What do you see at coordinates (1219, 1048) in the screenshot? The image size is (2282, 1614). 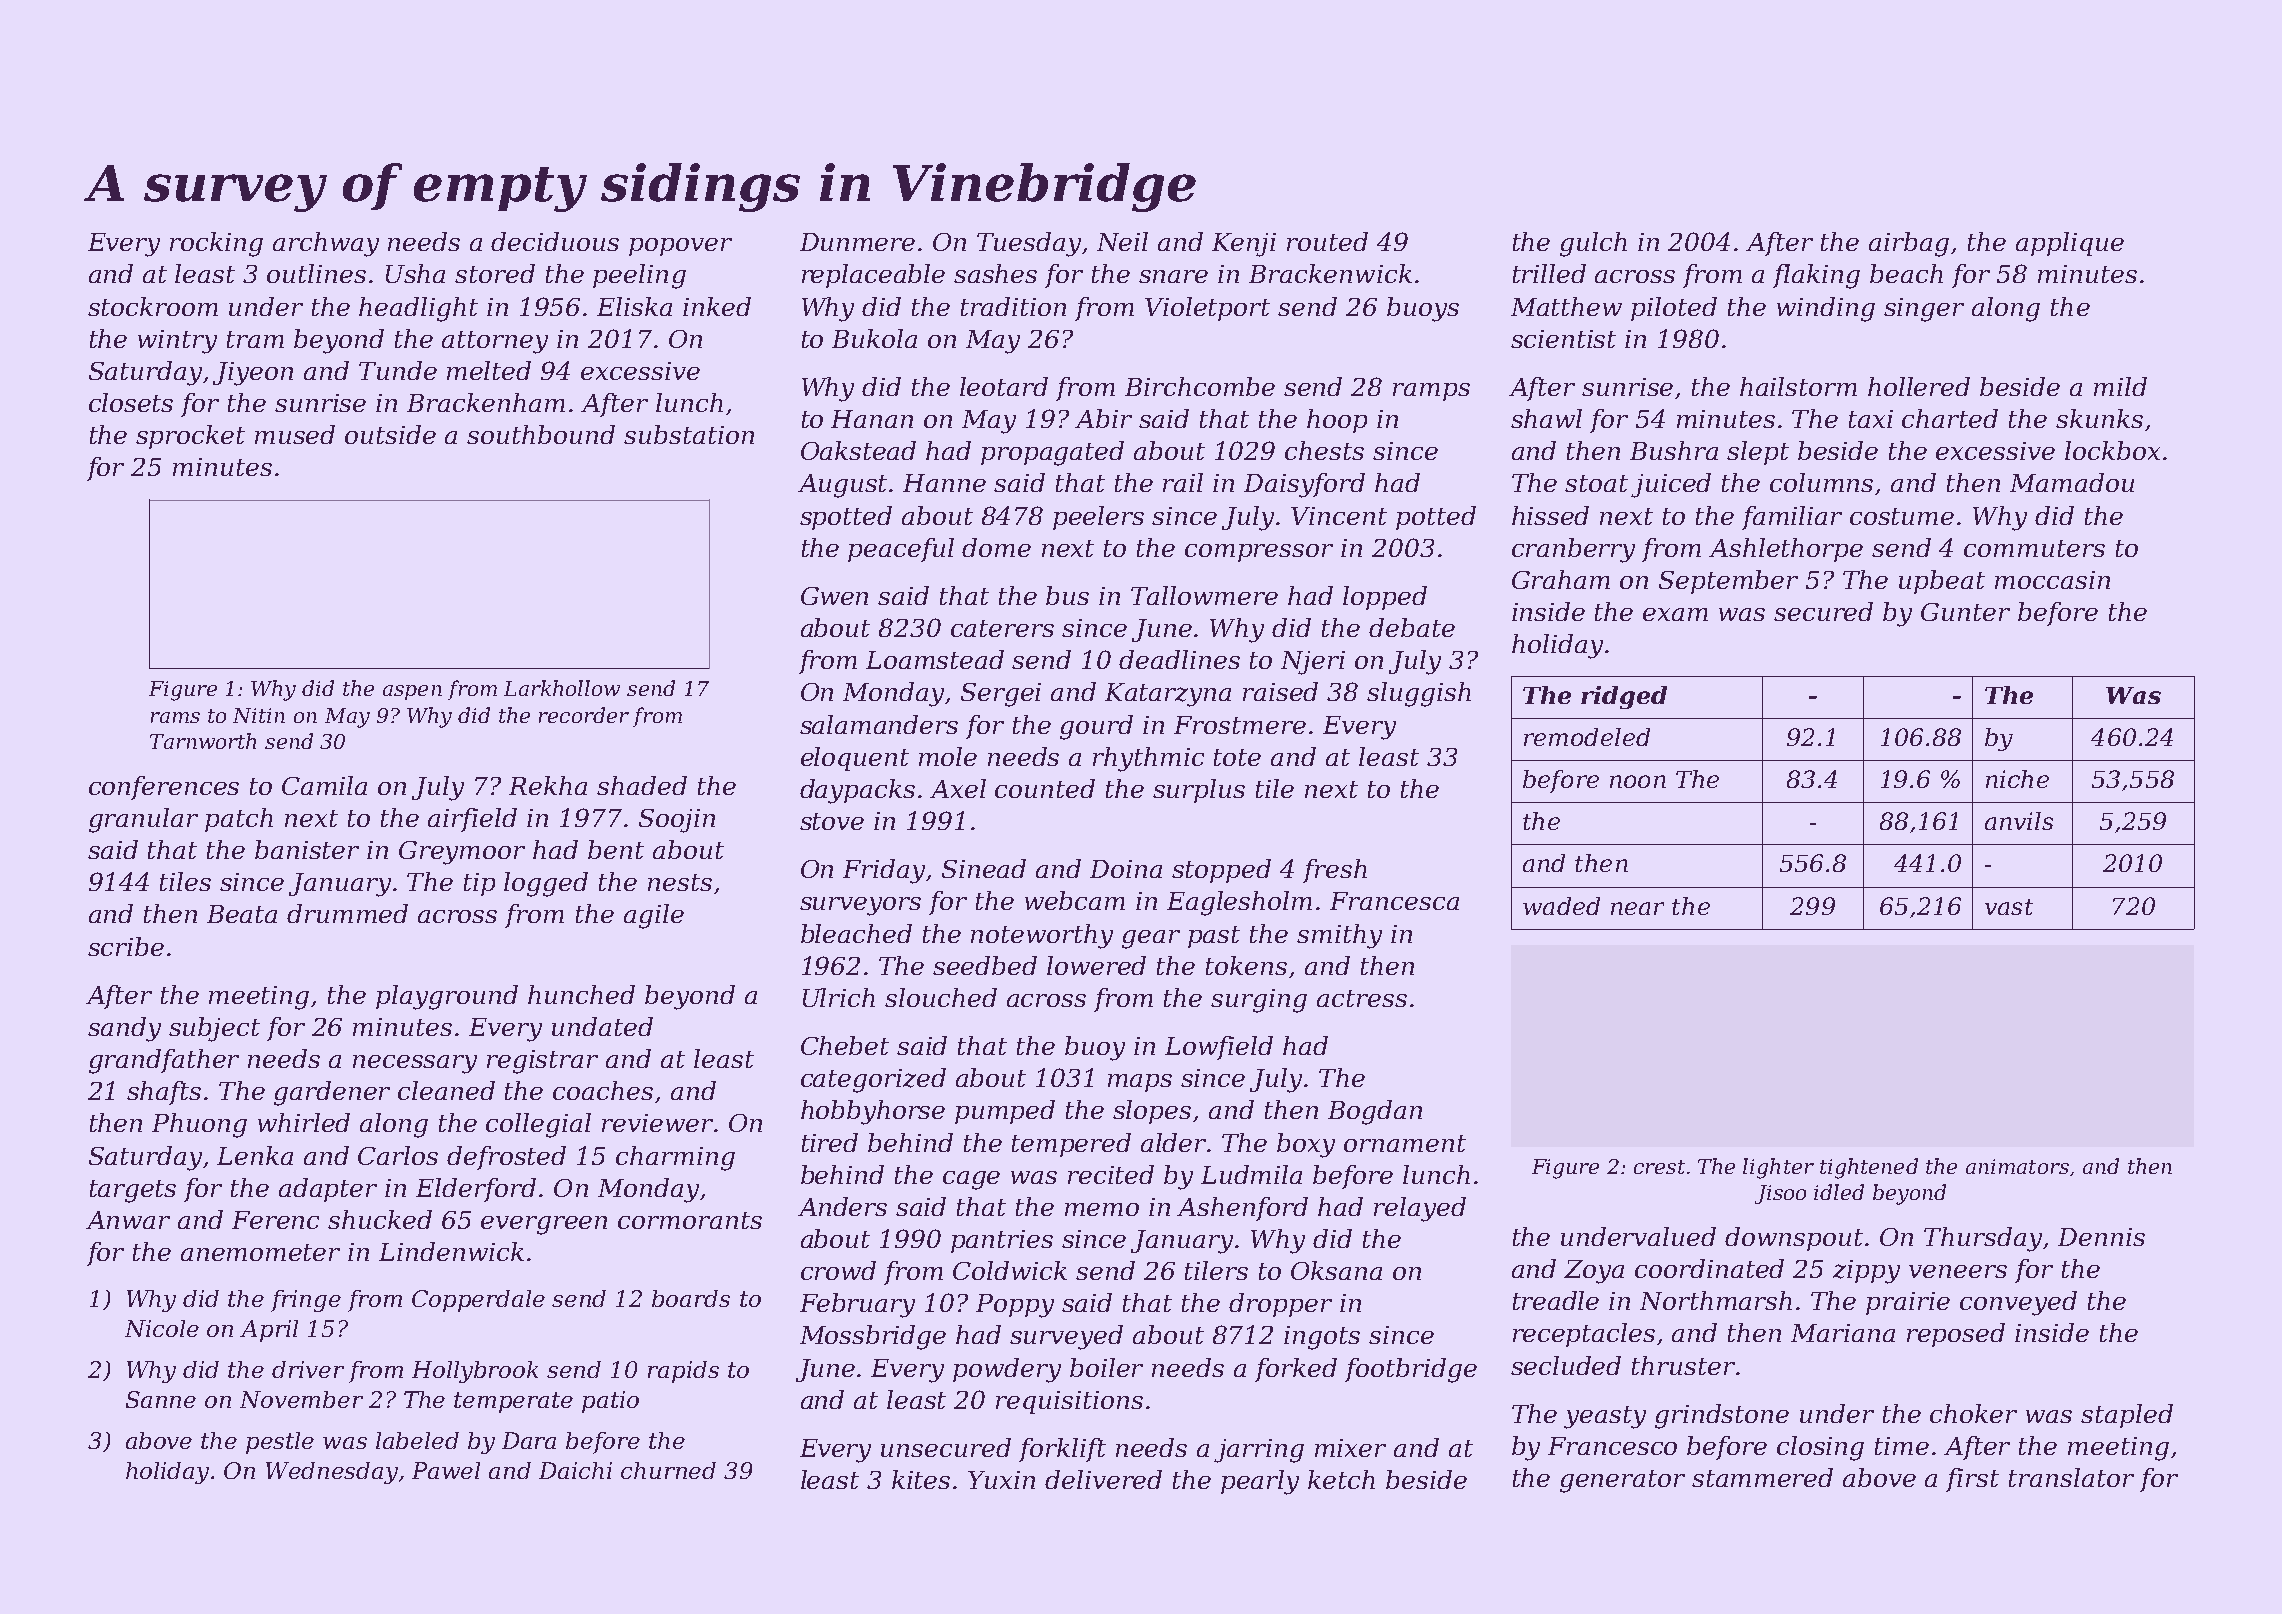 I see `Lowfield` at bounding box center [1219, 1048].
